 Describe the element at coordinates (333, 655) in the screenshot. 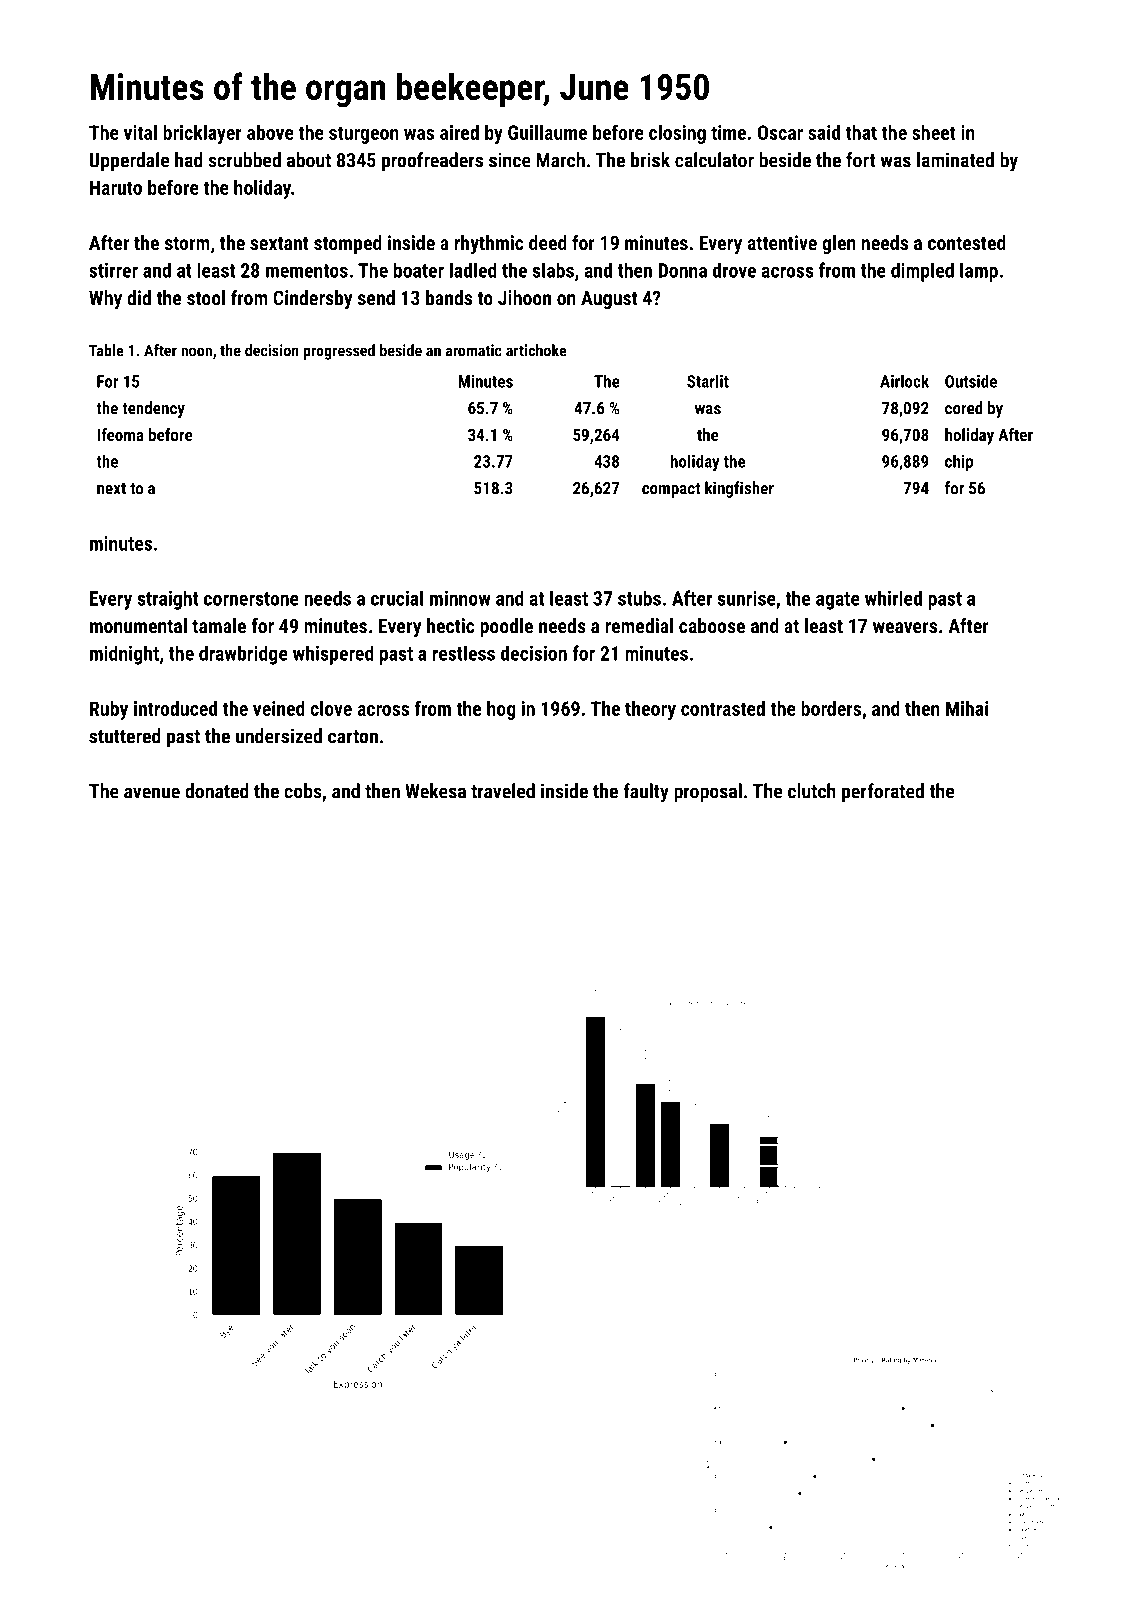

I see `whispered` at that location.
